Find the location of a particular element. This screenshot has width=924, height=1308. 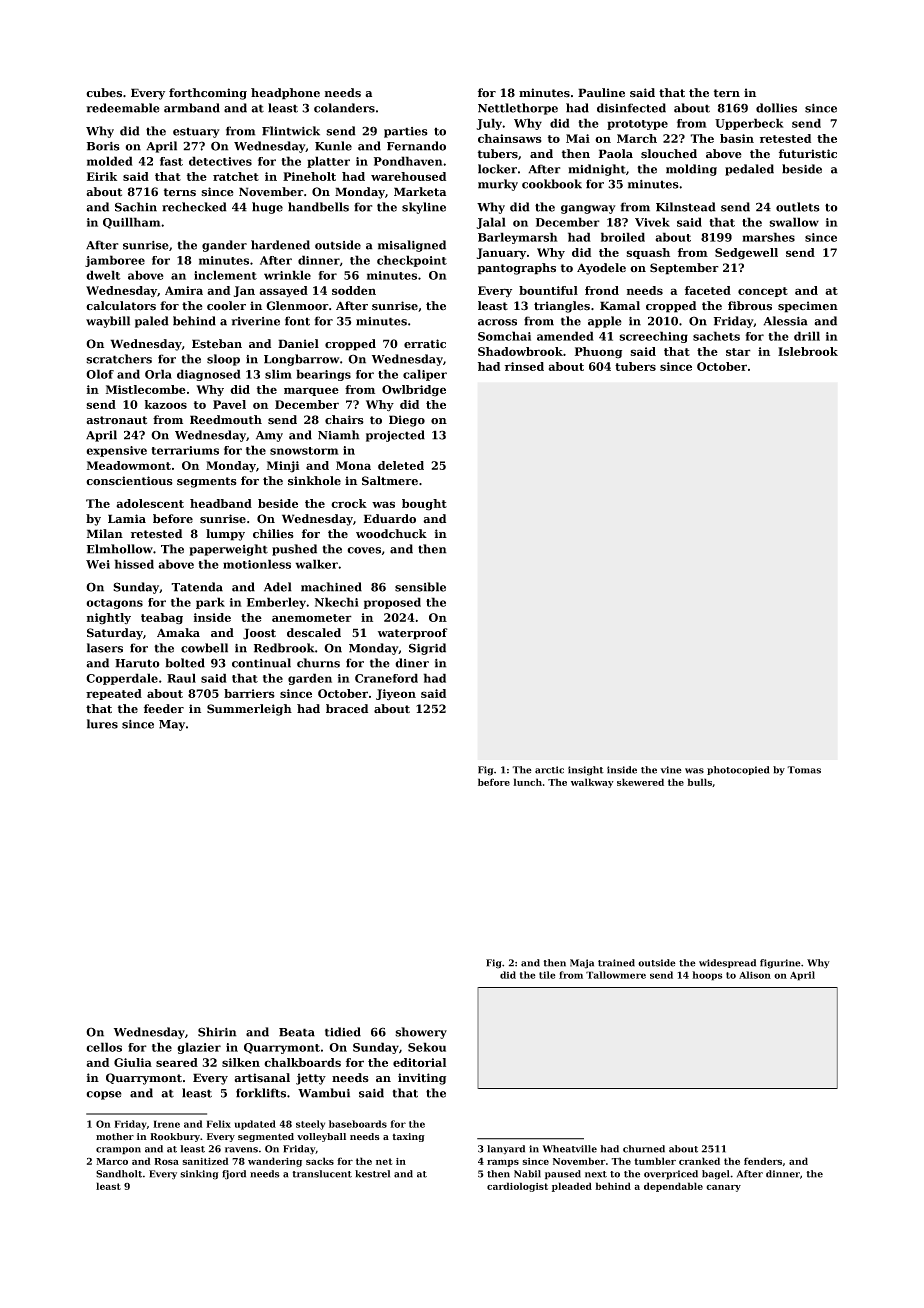

skyline is located at coordinates (424, 208).
